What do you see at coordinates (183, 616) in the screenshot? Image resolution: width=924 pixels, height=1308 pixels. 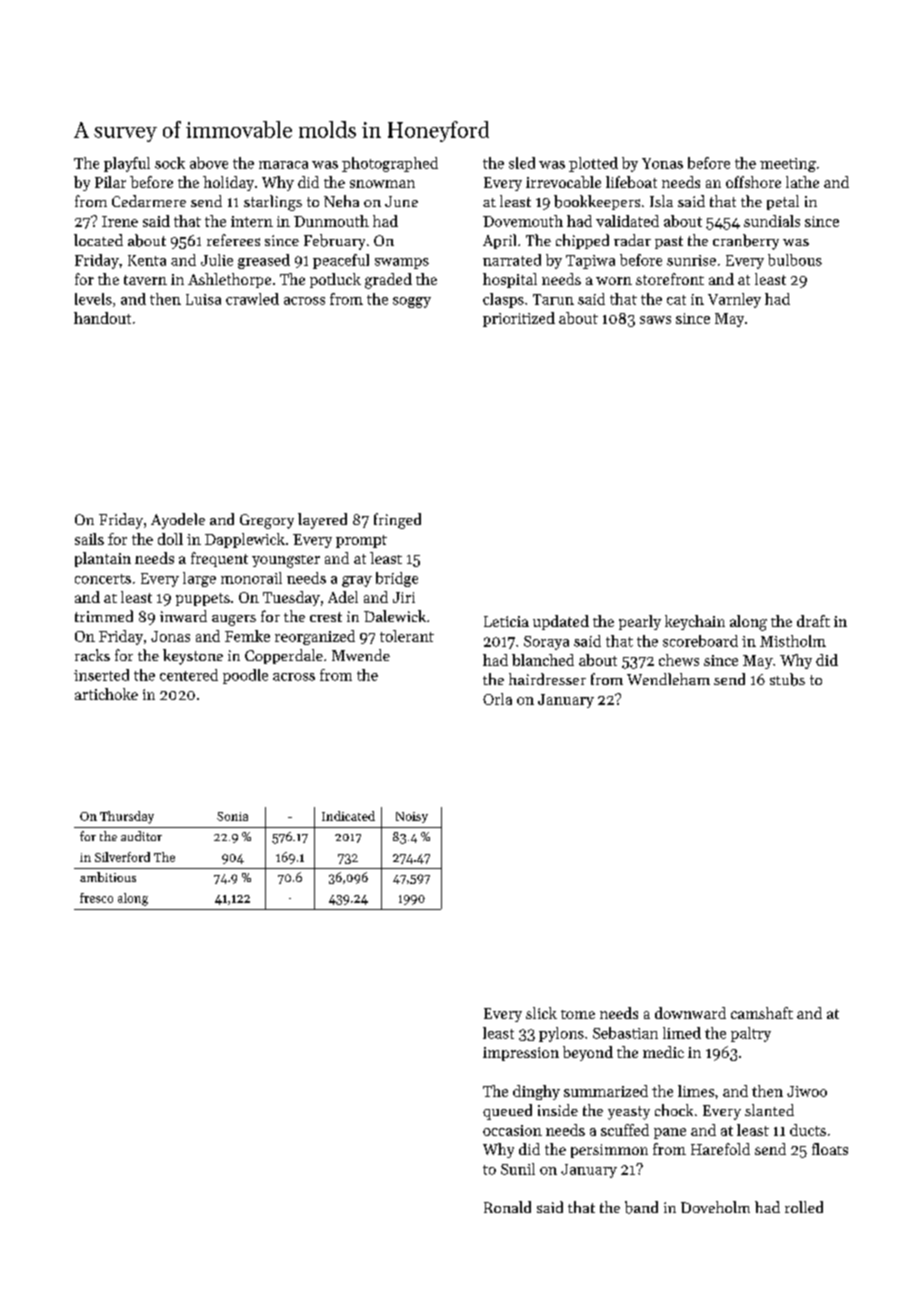 I see `inward` at bounding box center [183, 616].
